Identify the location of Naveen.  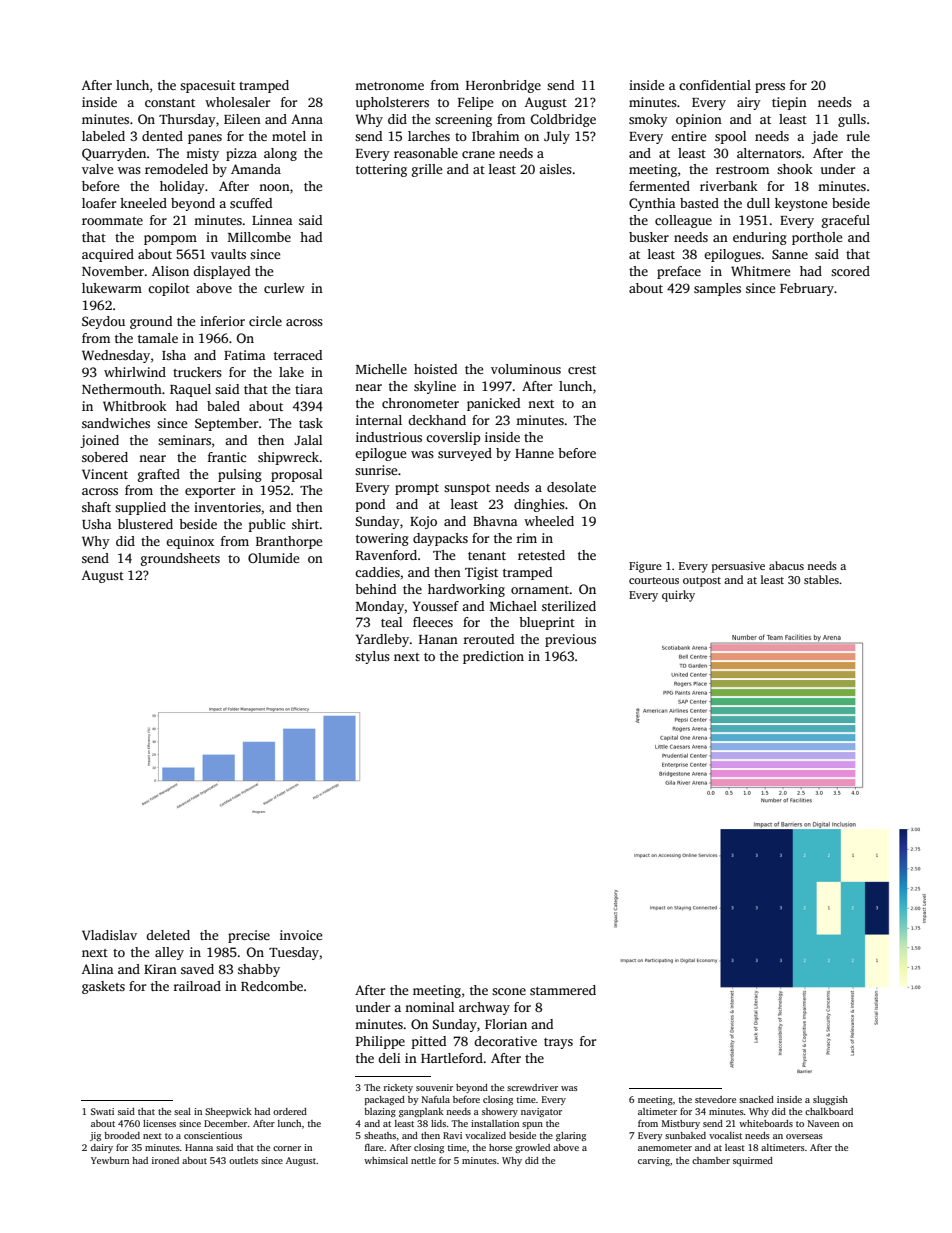
(823, 1123).
